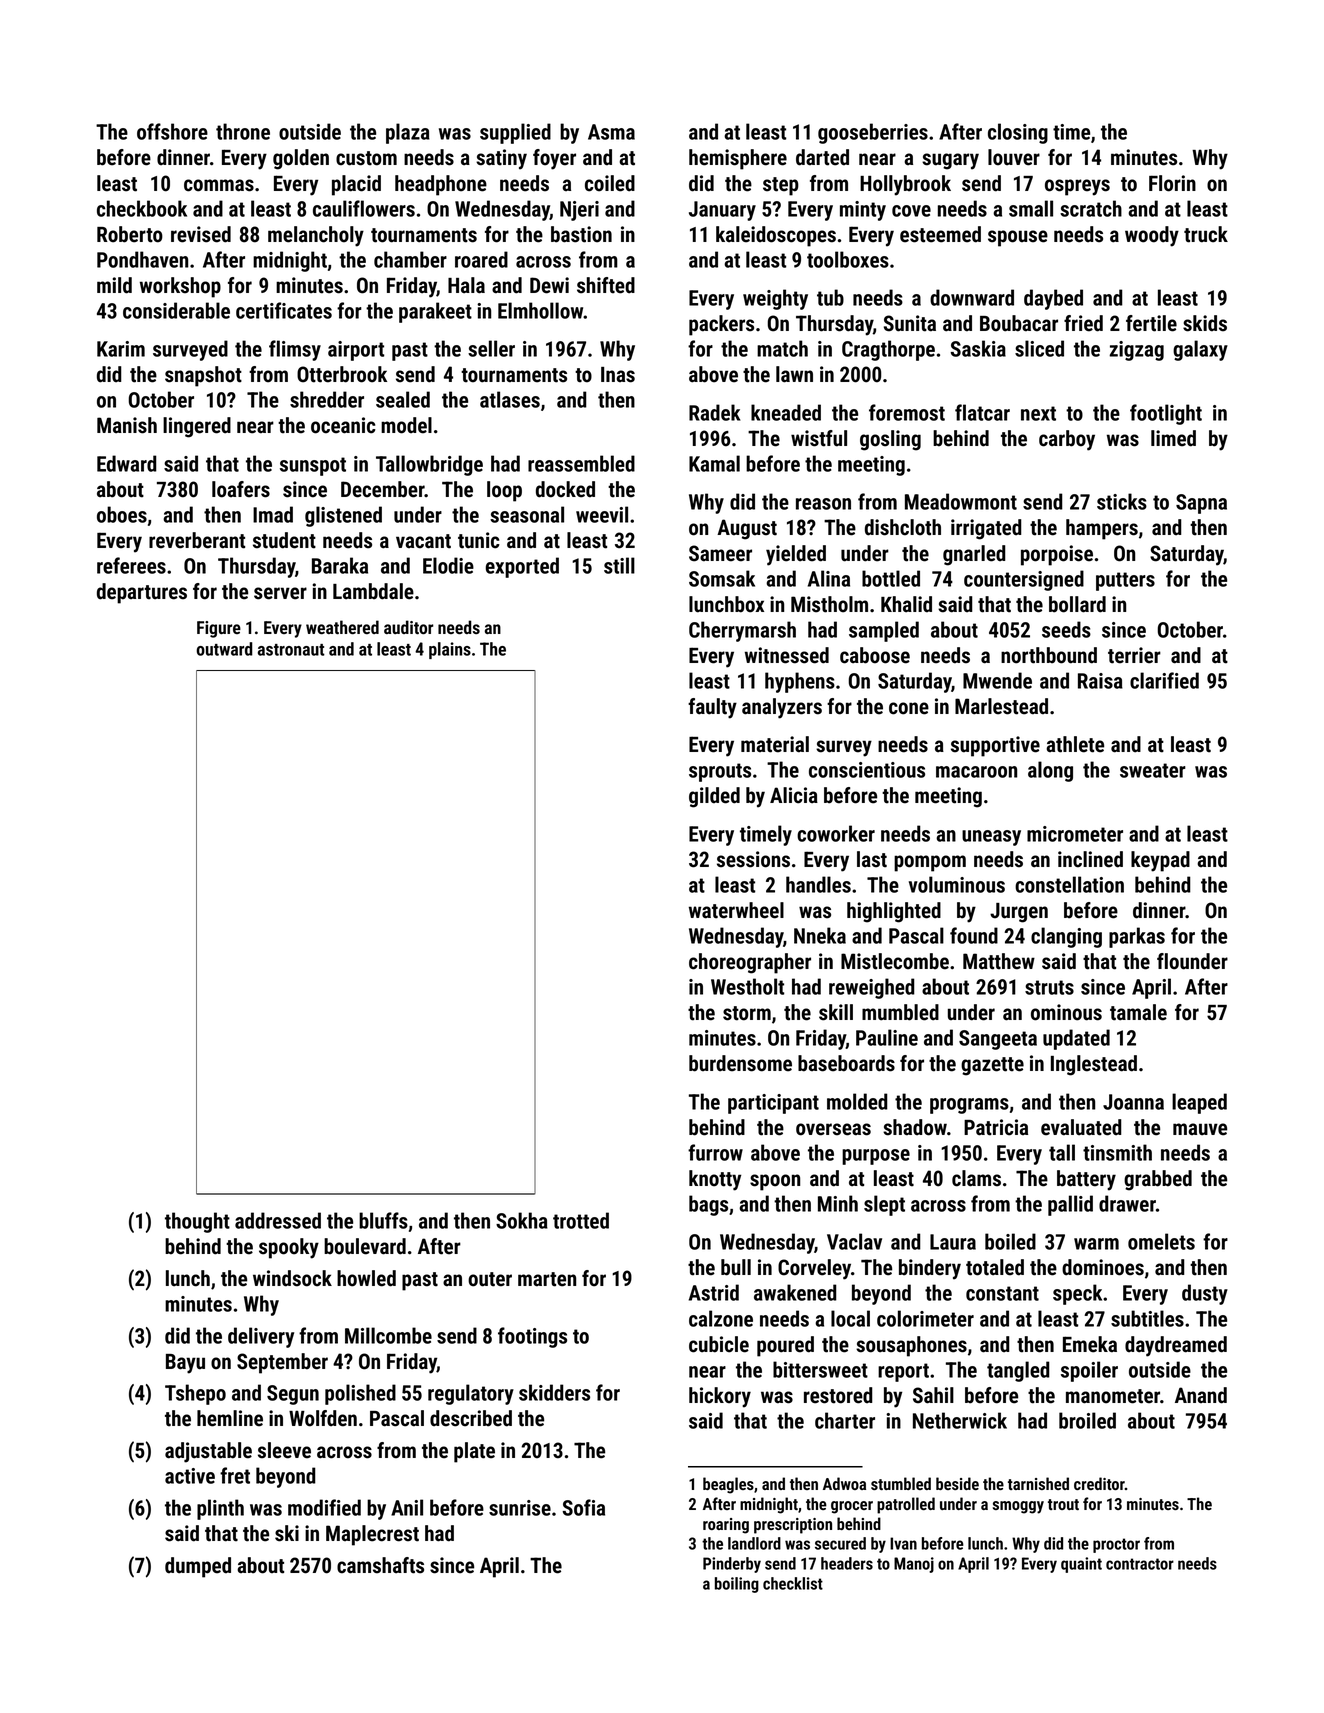  Describe the element at coordinates (522, 567) in the image. I see `exported` at that location.
